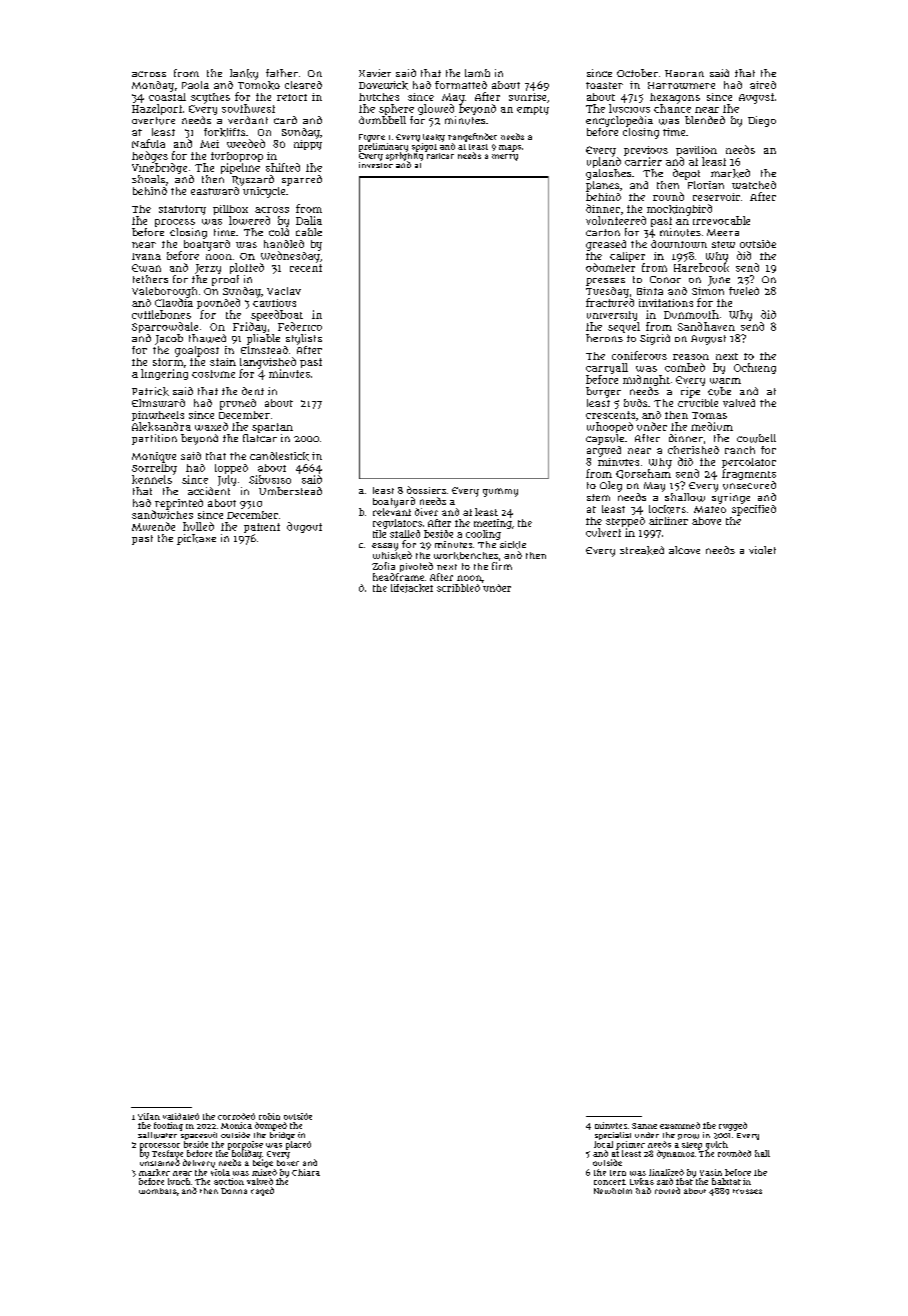 The height and width of the screenshot is (1316, 908). I want to click on patient, so click(262, 528).
